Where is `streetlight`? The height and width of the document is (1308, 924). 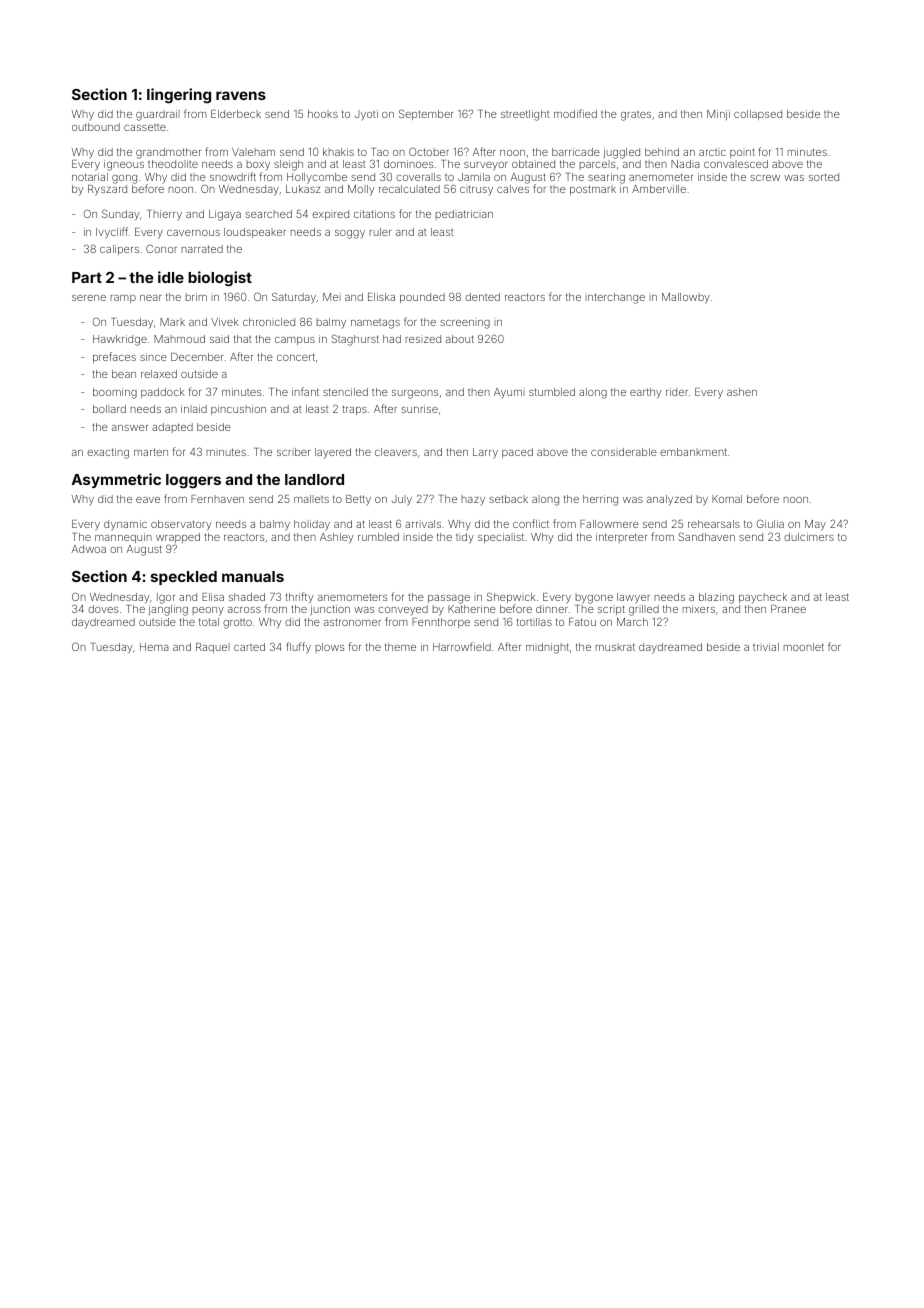 streetlight is located at coordinates (525, 115).
